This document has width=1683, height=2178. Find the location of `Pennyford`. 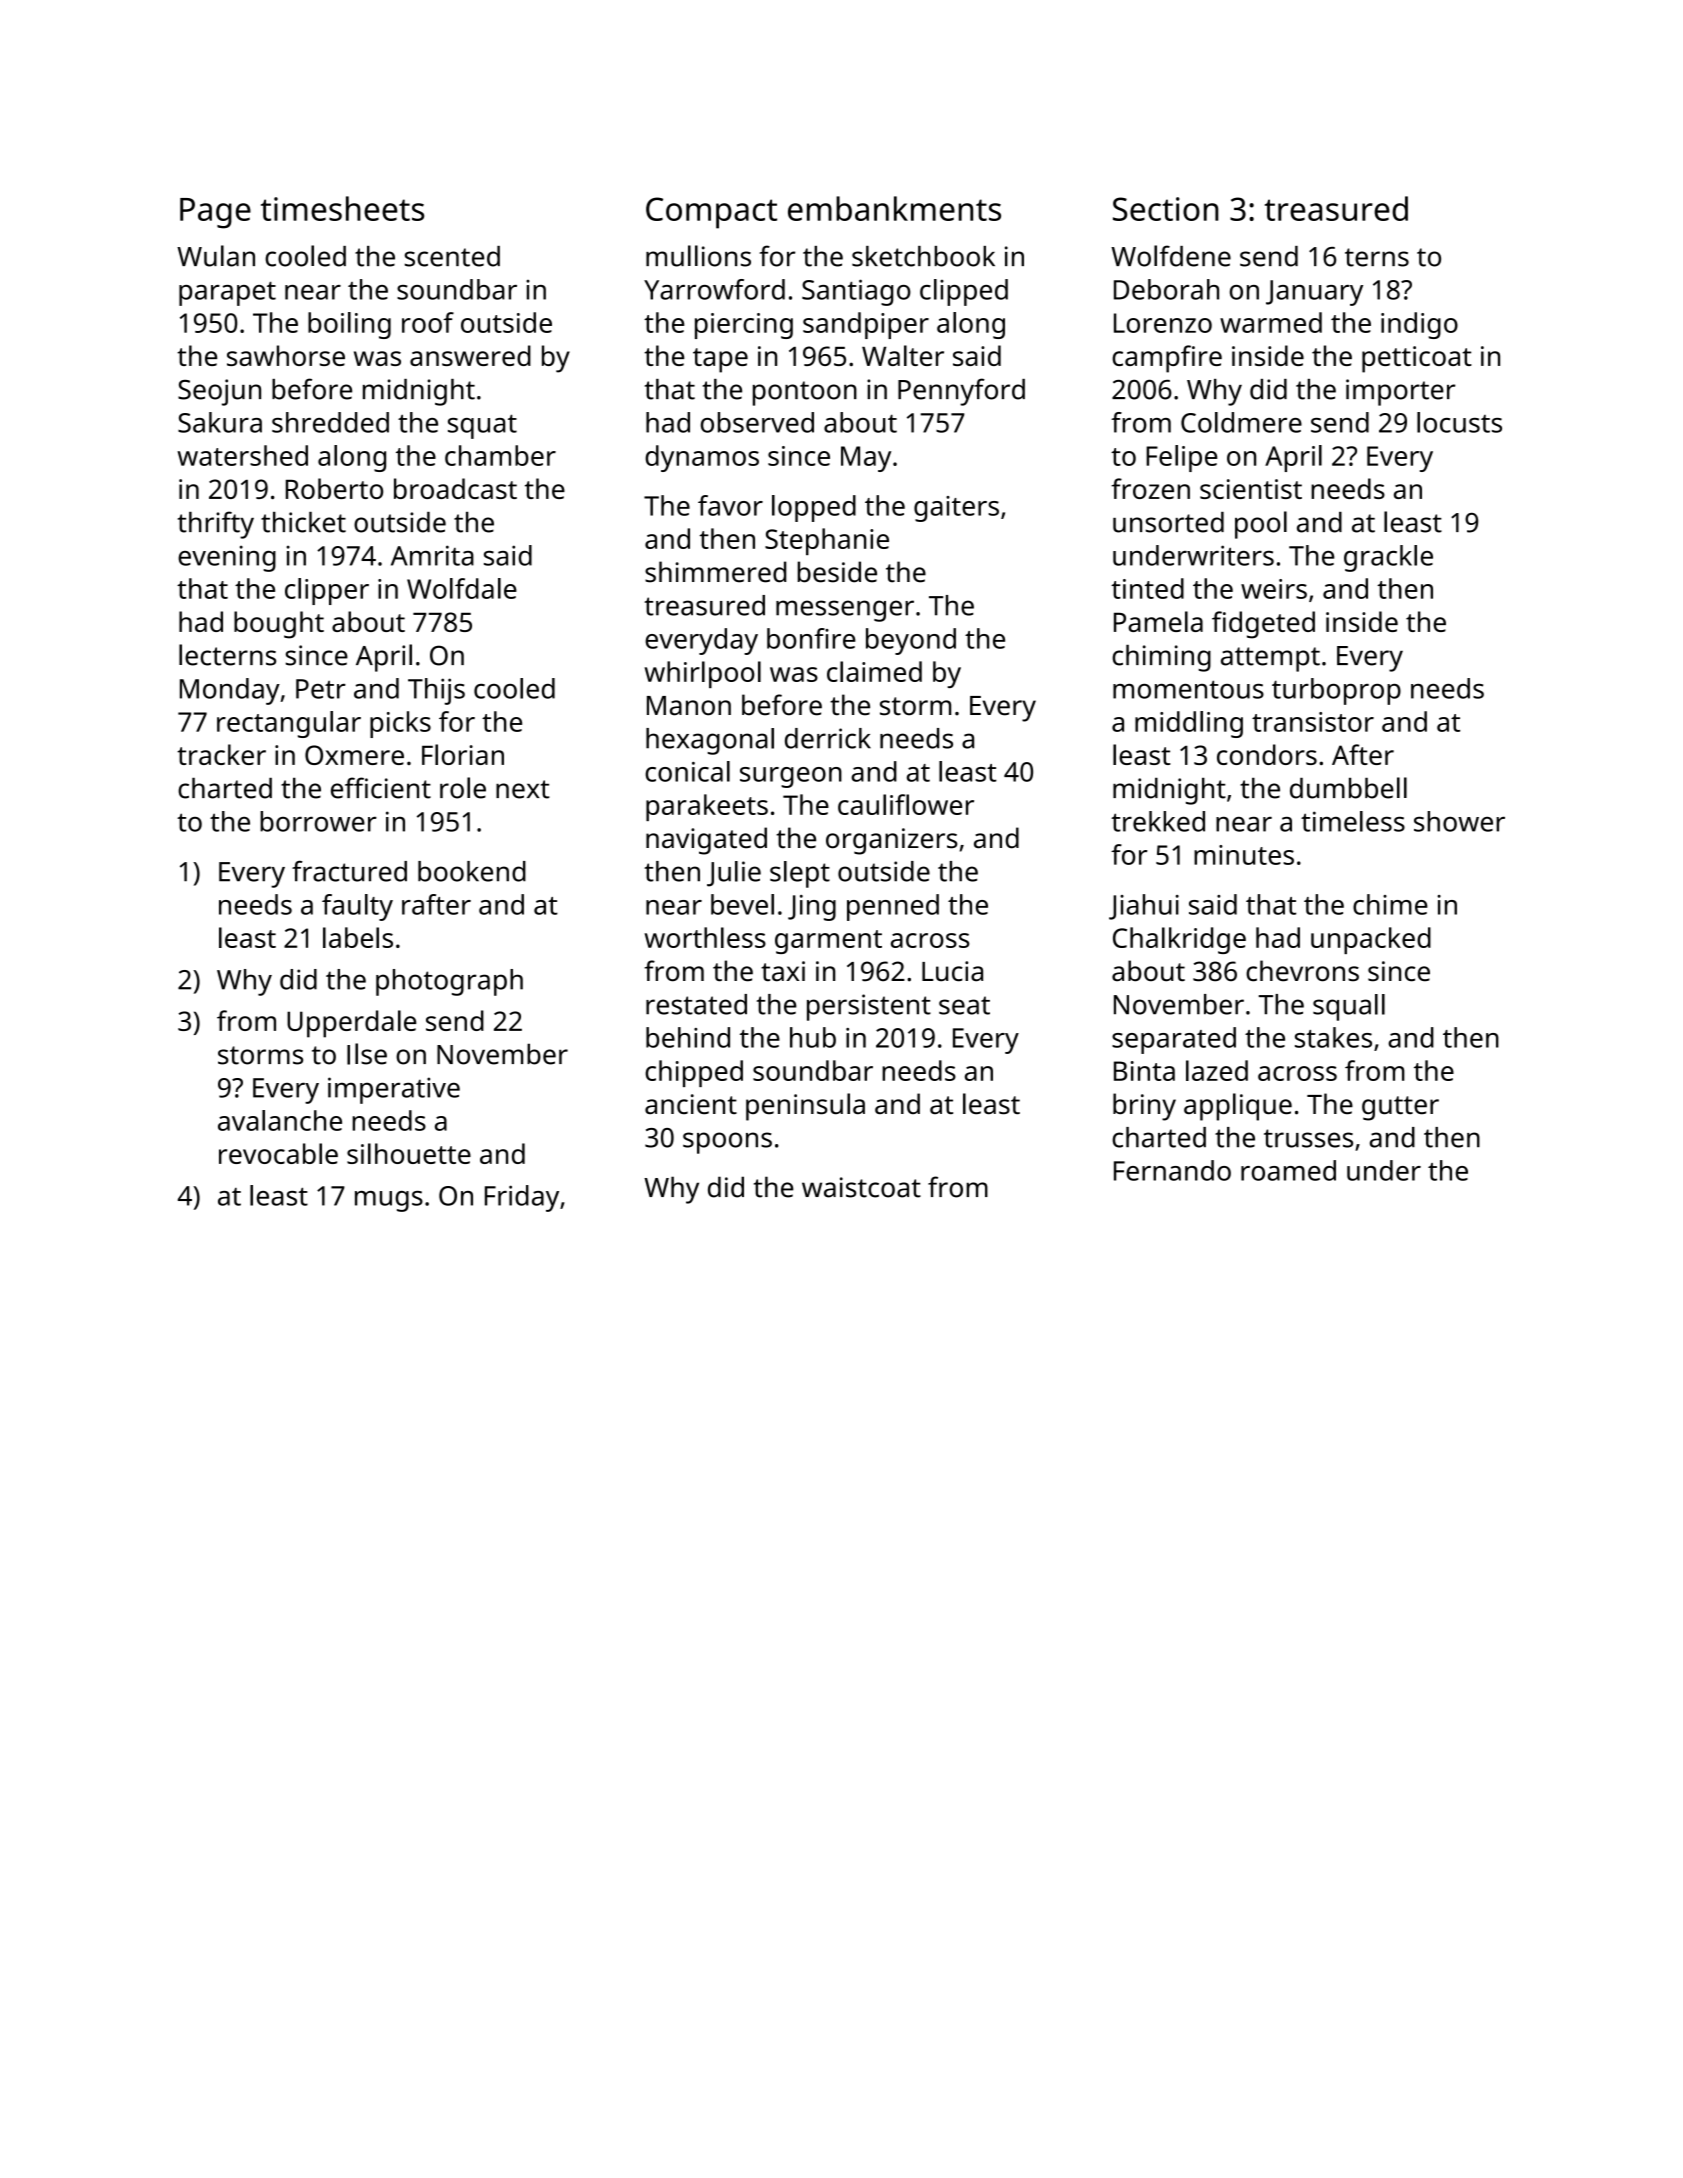

Pennyford is located at coordinates (961, 392).
